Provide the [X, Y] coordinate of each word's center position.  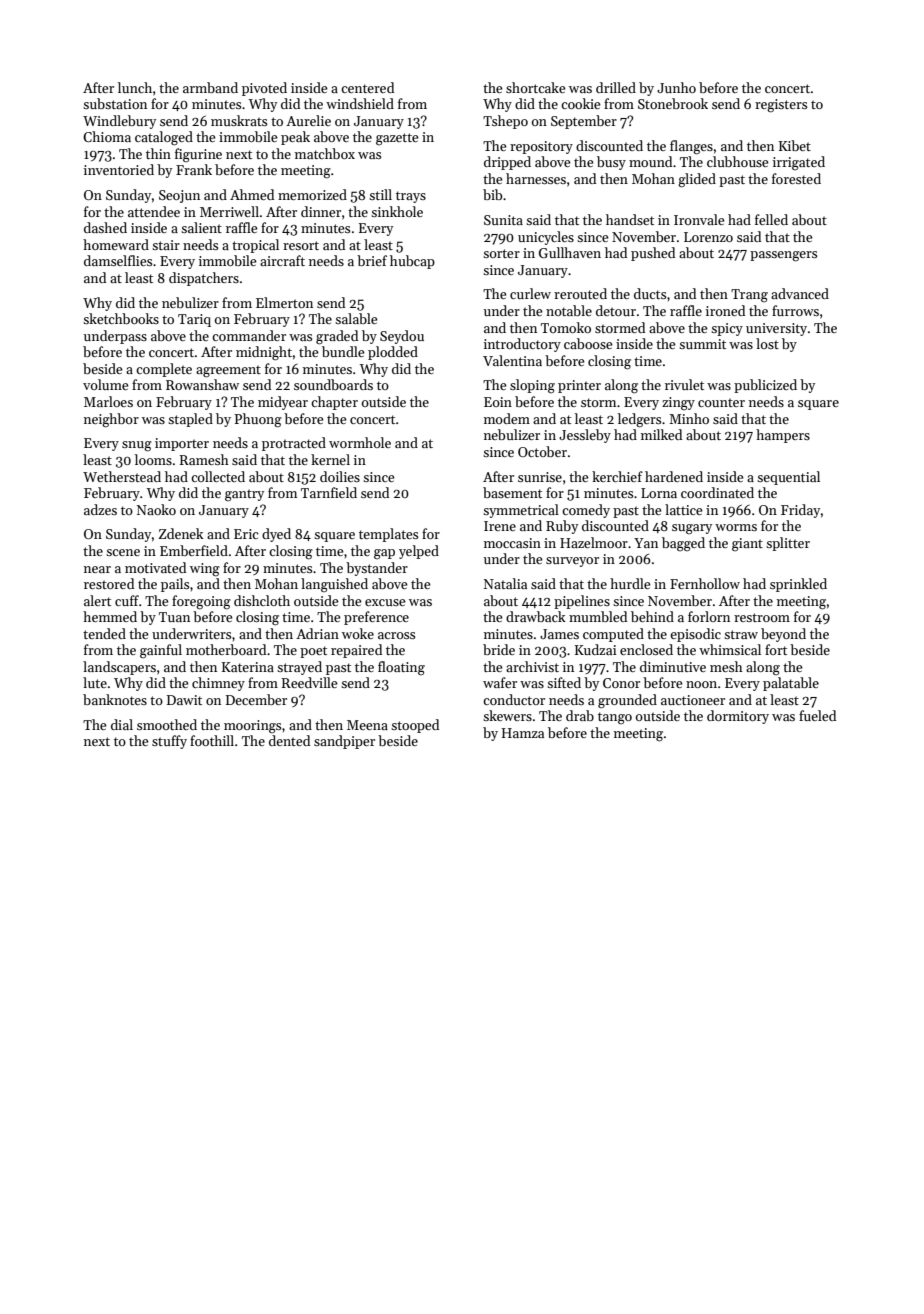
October [542, 451]
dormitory [738, 717]
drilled [616, 87]
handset [630, 219]
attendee [154, 211]
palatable [791, 684]
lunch [135, 87]
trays [411, 197]
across [396, 635]
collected [218, 476]
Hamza [523, 733]
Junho [676, 87]
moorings [252, 726]
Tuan [174, 617]
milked [661, 434]
